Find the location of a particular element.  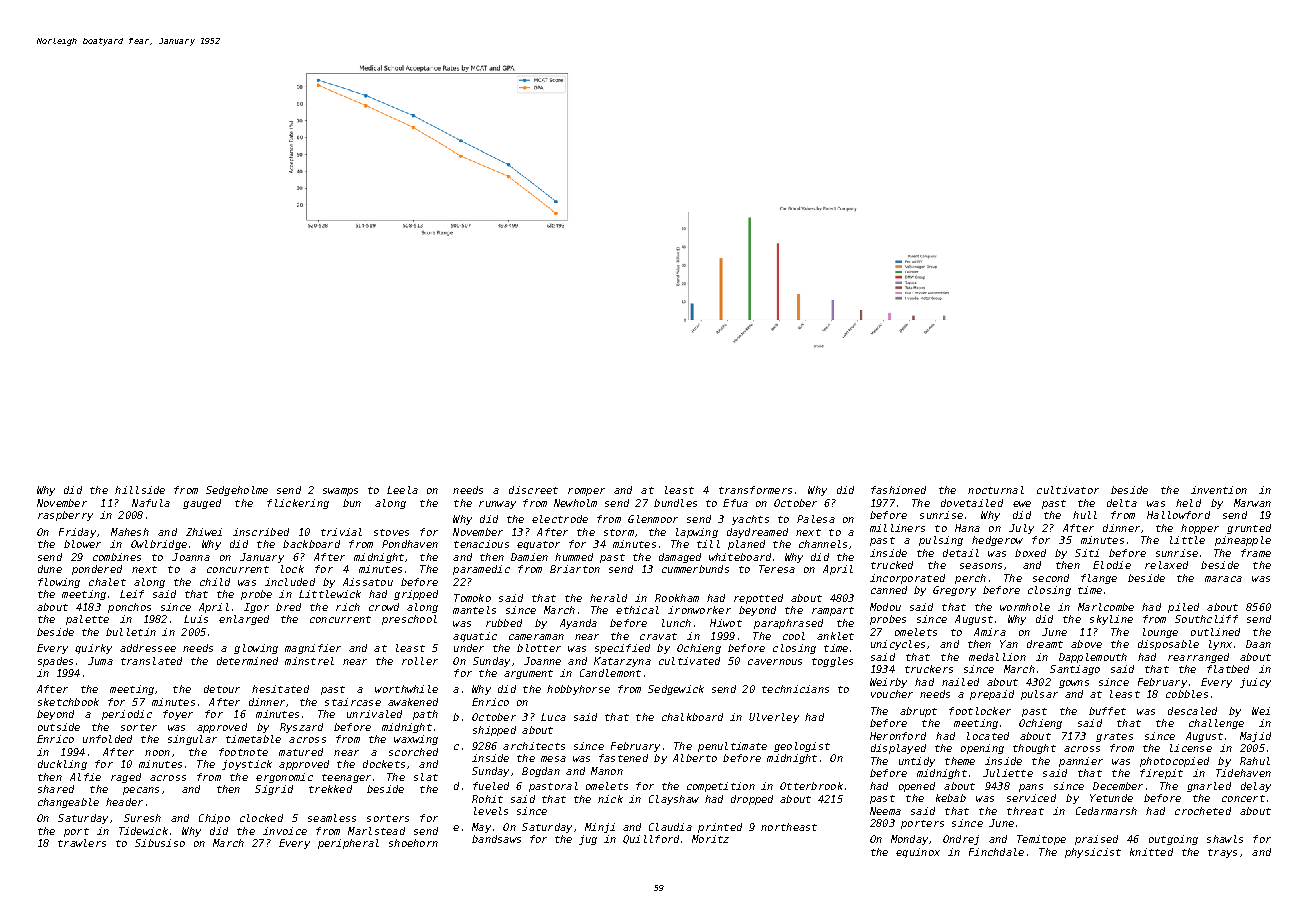

fueled is located at coordinates (491, 786).
